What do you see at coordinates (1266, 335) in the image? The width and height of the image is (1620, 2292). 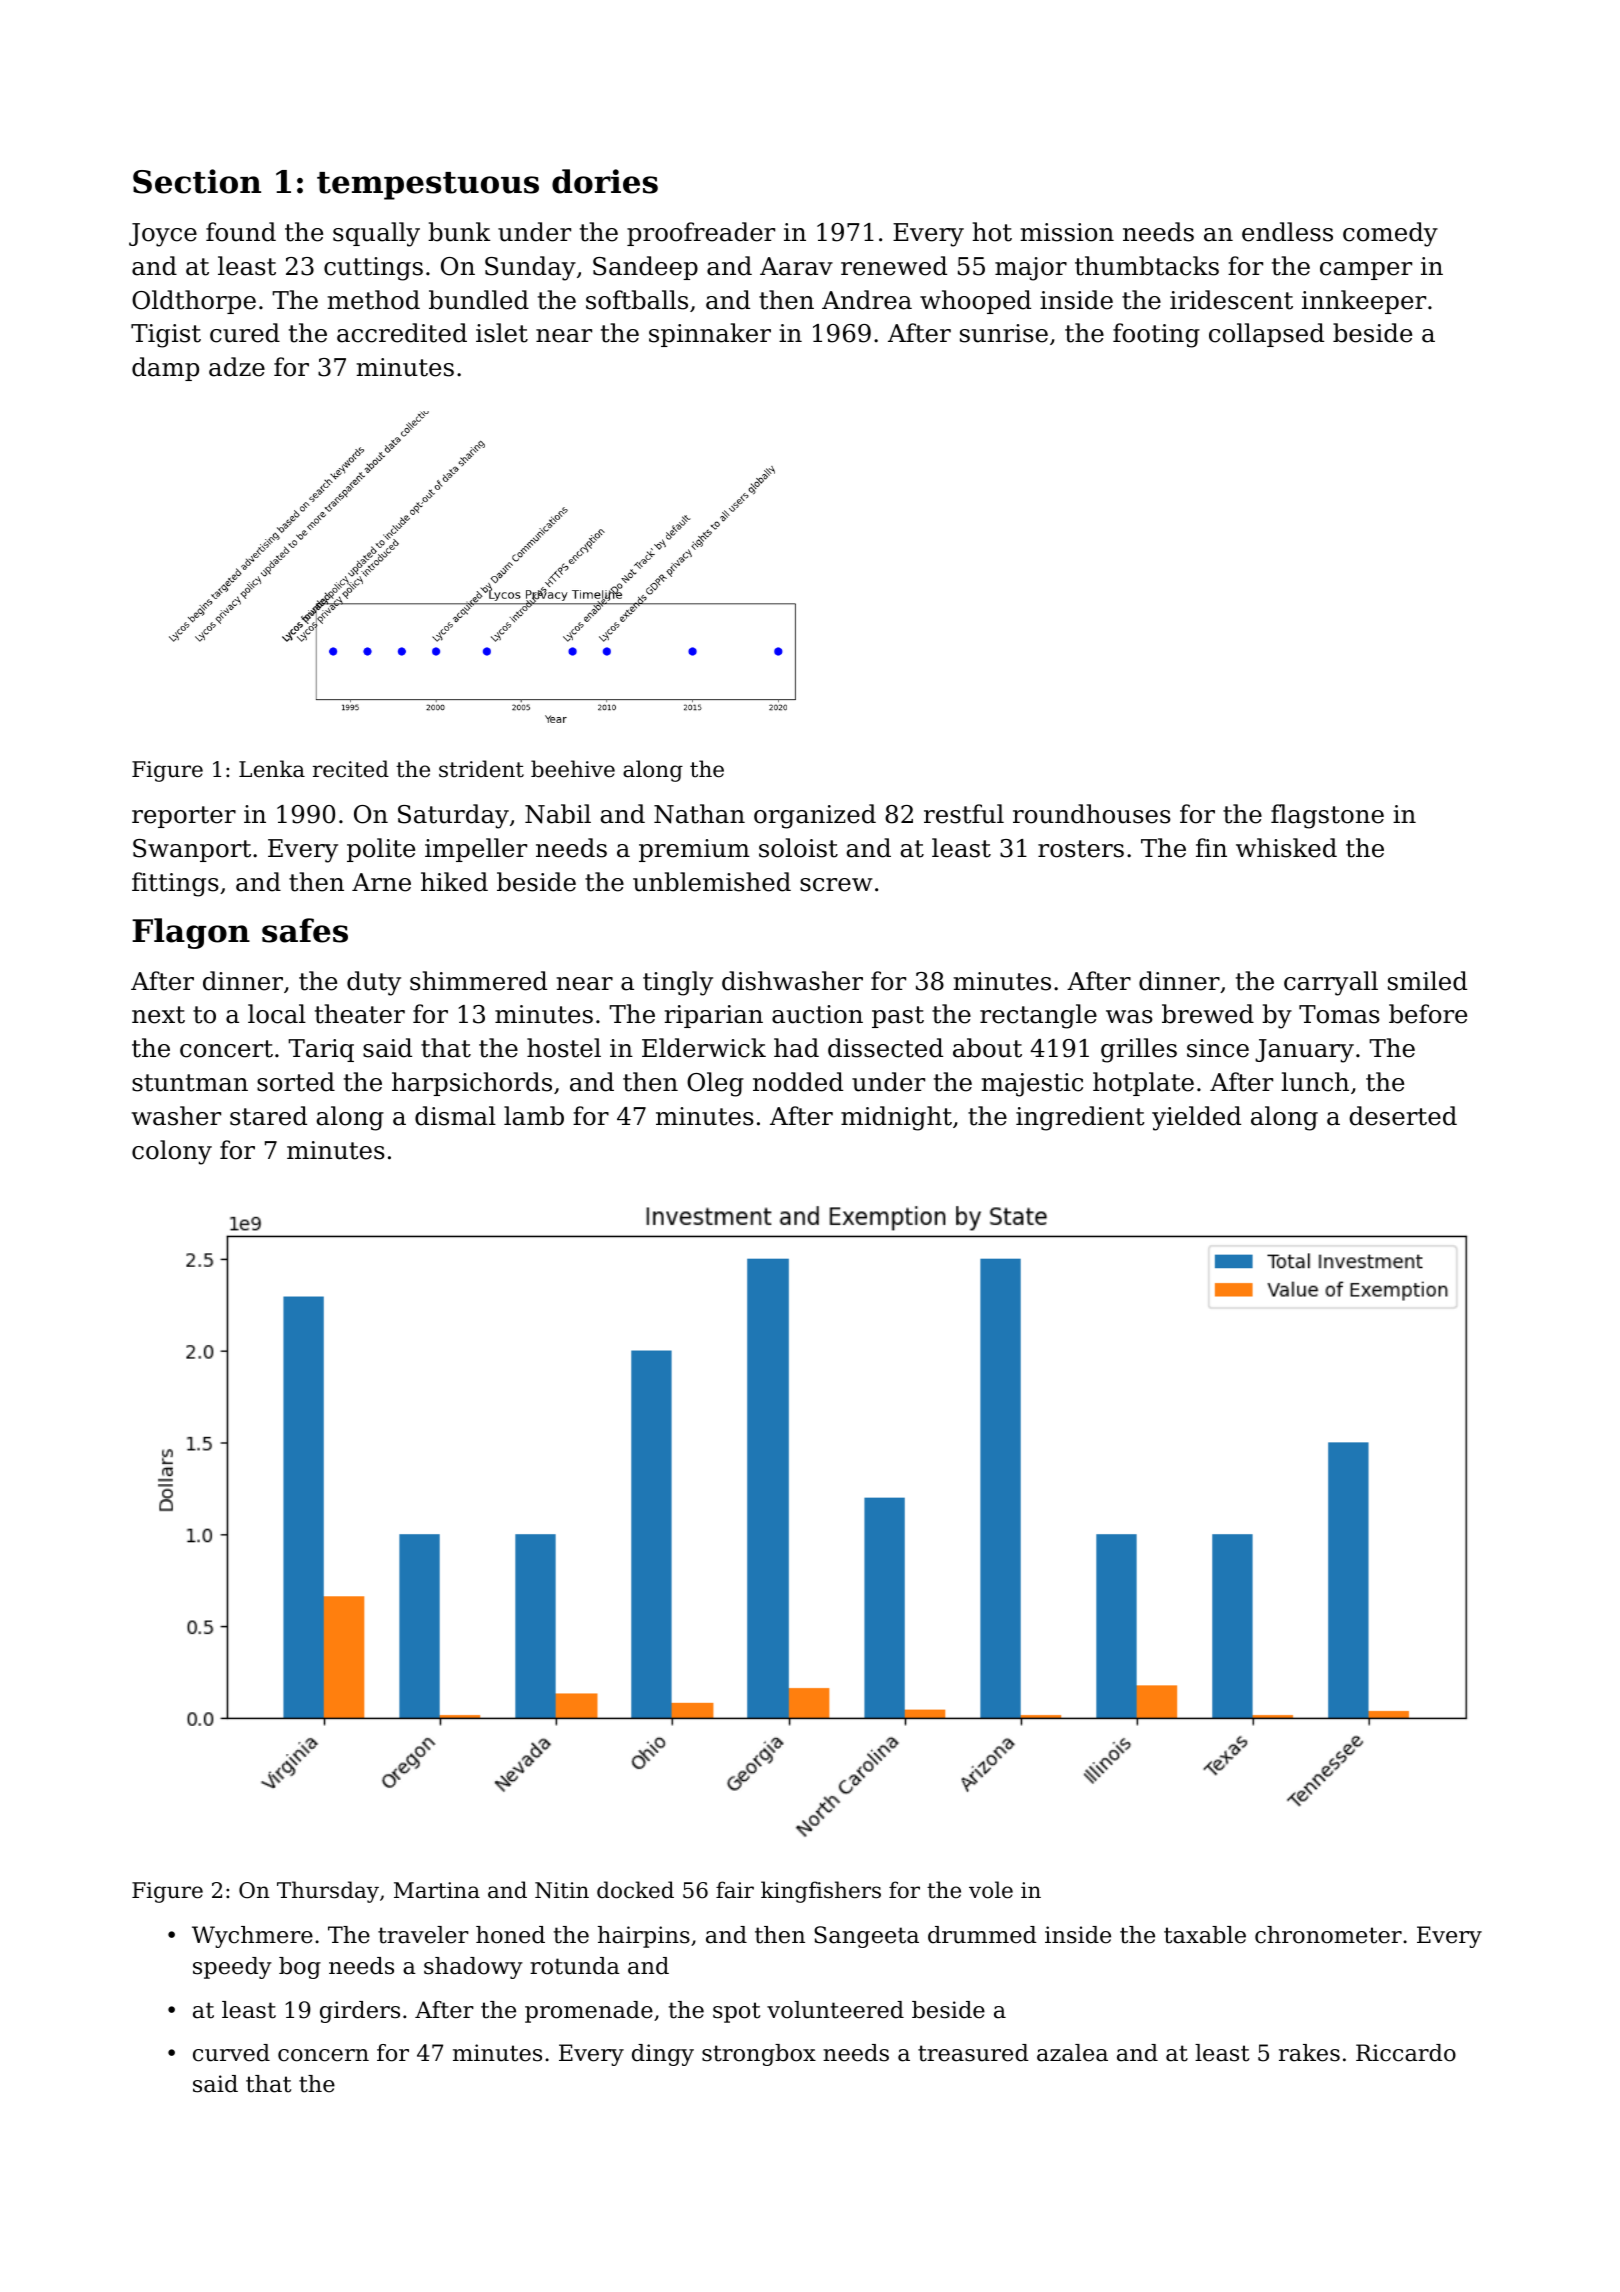 I see `collapsed` at bounding box center [1266, 335].
